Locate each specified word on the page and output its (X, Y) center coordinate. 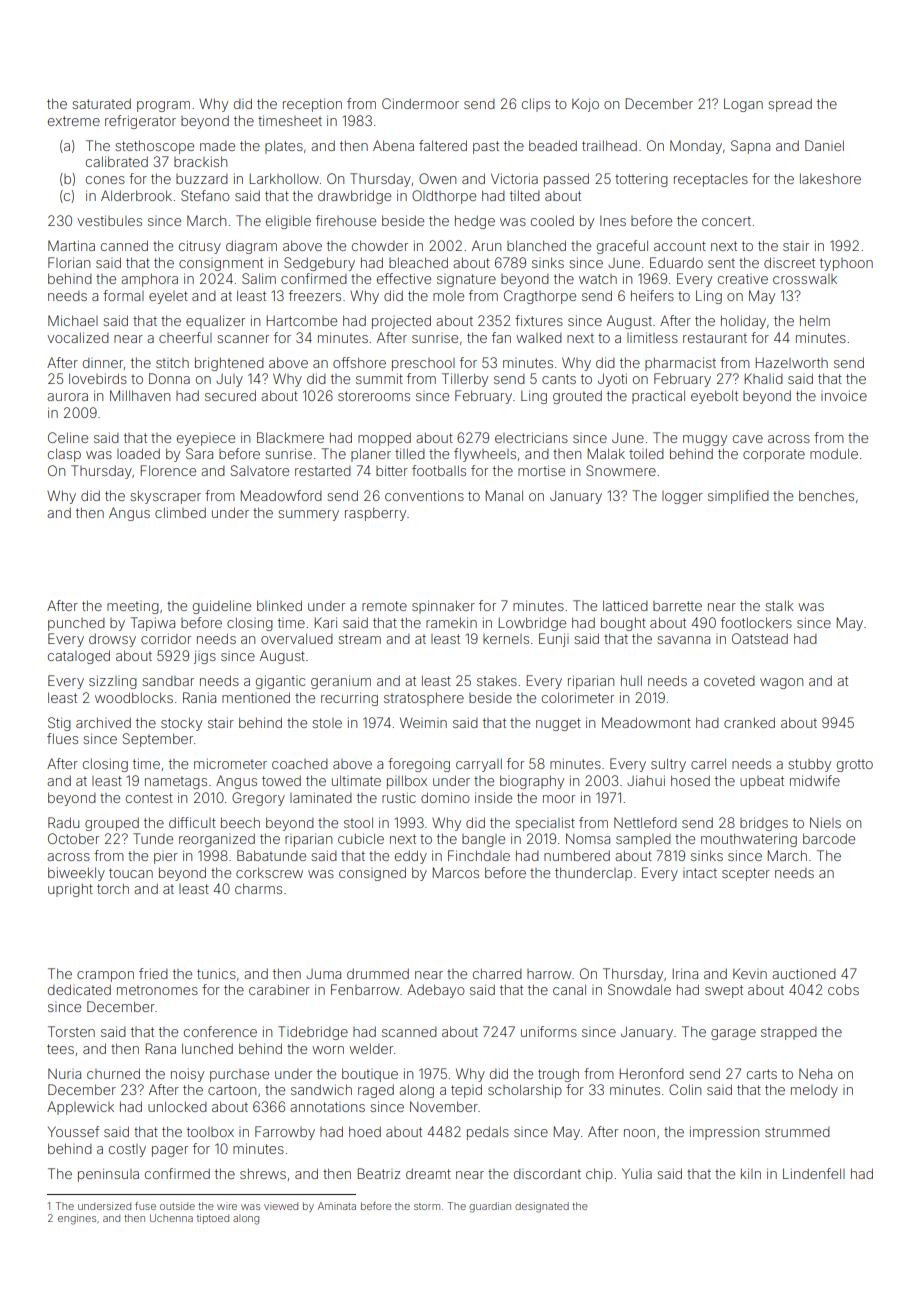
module (834, 453)
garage (733, 1034)
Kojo (585, 105)
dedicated (79, 989)
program (163, 106)
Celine (68, 437)
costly (127, 1150)
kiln (751, 1173)
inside (493, 797)
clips (536, 105)
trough (558, 1075)
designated (542, 1207)
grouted (577, 397)
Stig (59, 724)
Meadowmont (646, 722)
